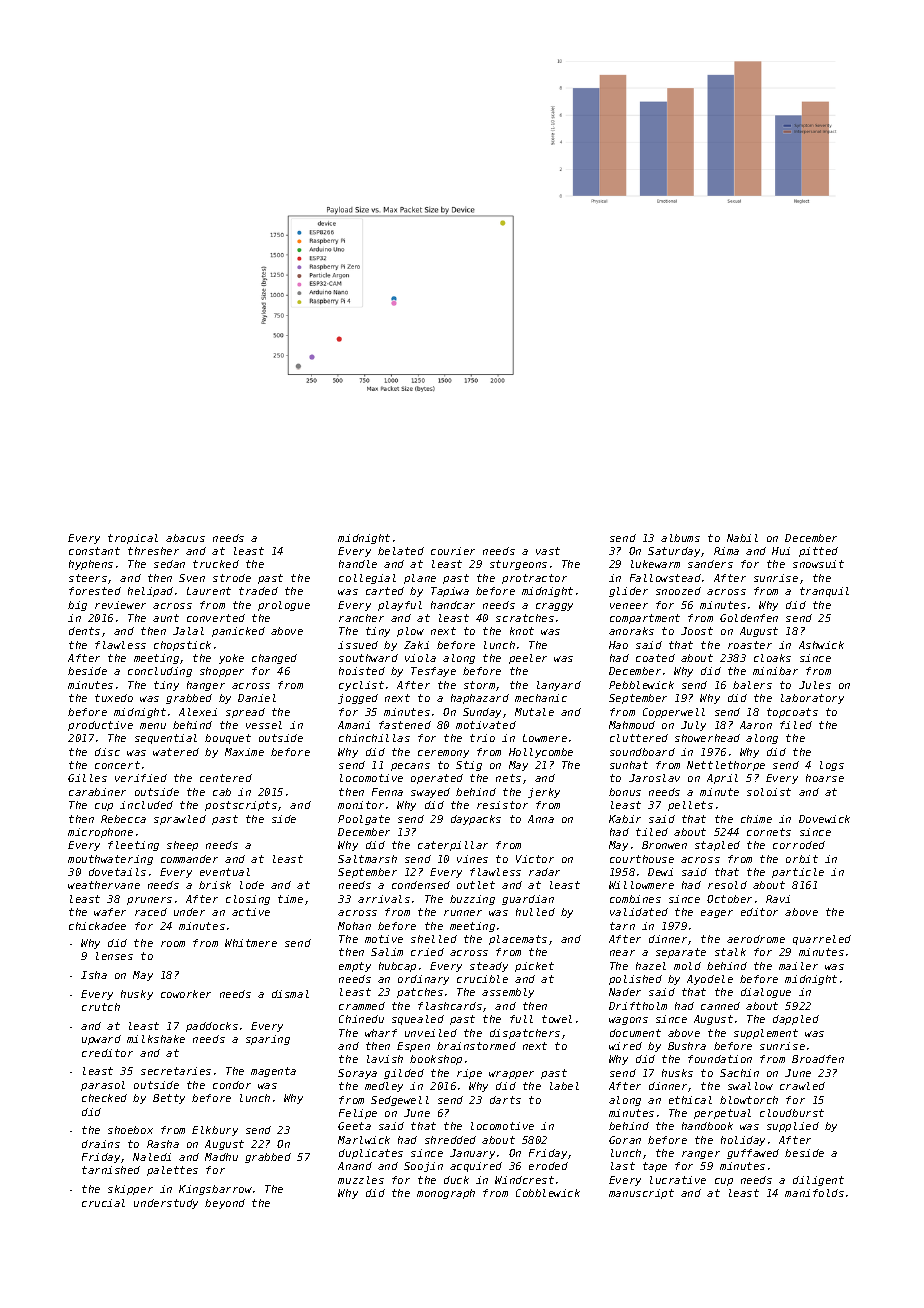  What do you see at coordinates (742, 538) in the document?
I see `Nabil` at bounding box center [742, 538].
